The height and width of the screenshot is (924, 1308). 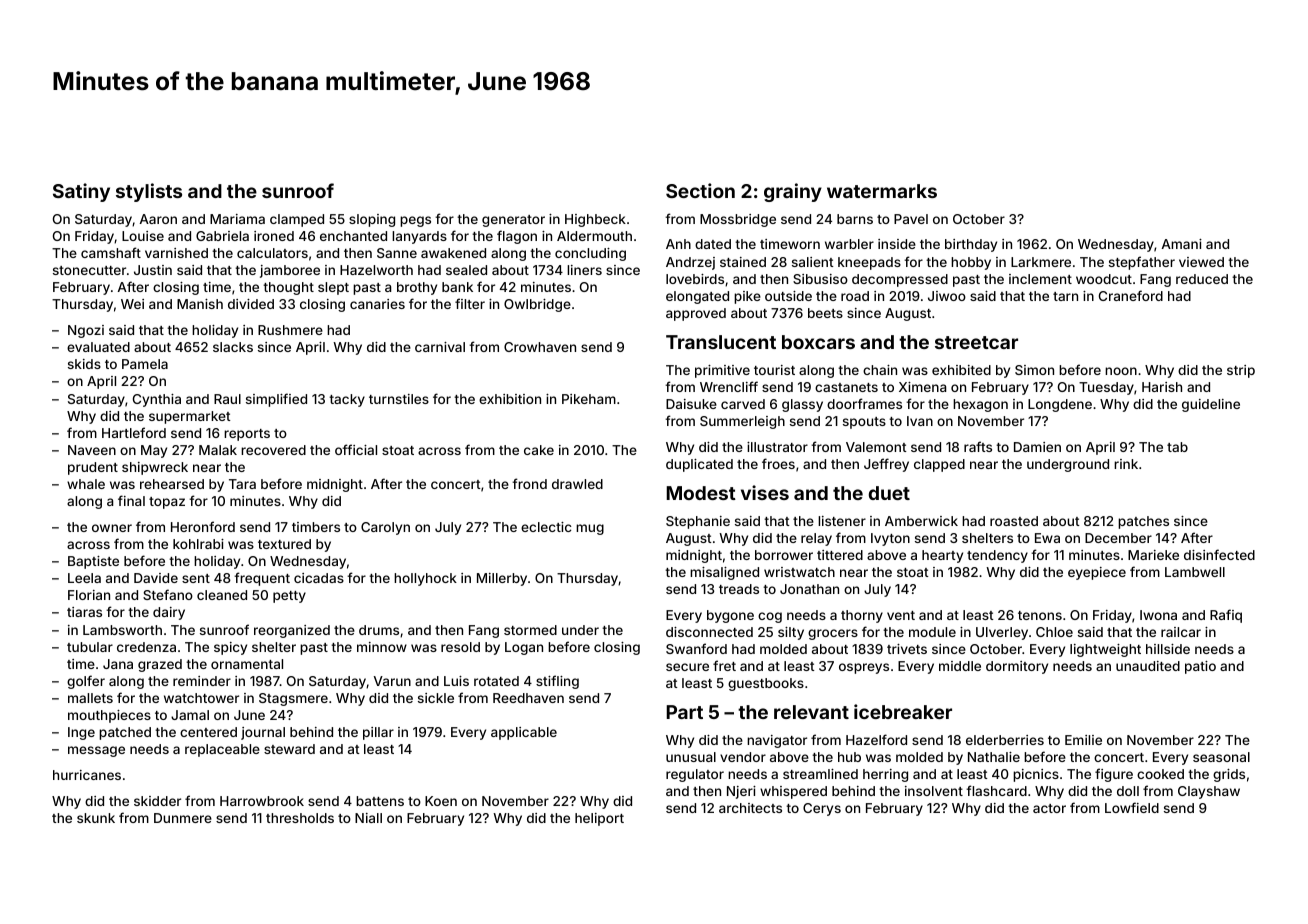 I want to click on Jiwoo, so click(x=947, y=296).
